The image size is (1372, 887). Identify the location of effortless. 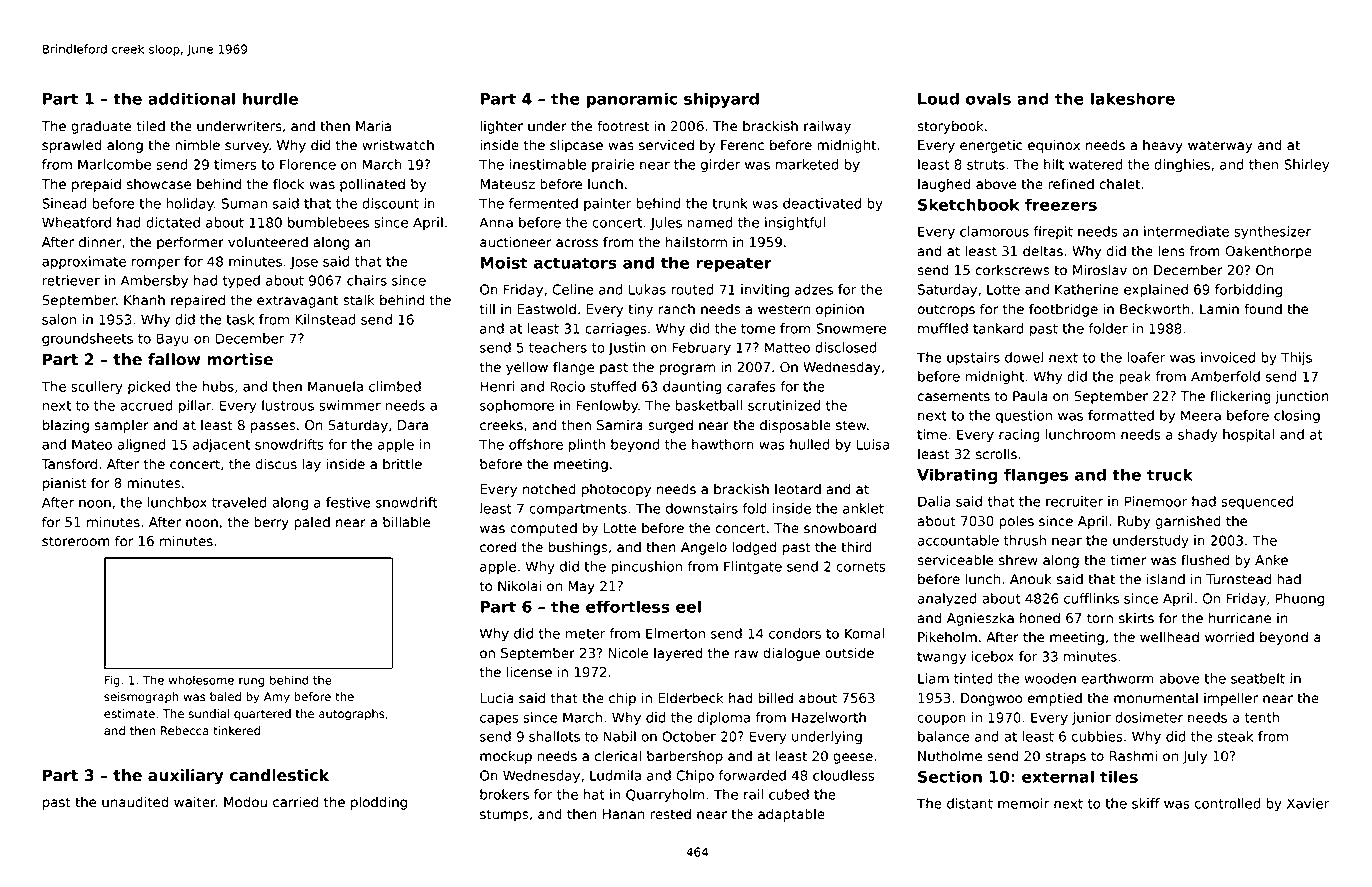
(628, 606).
